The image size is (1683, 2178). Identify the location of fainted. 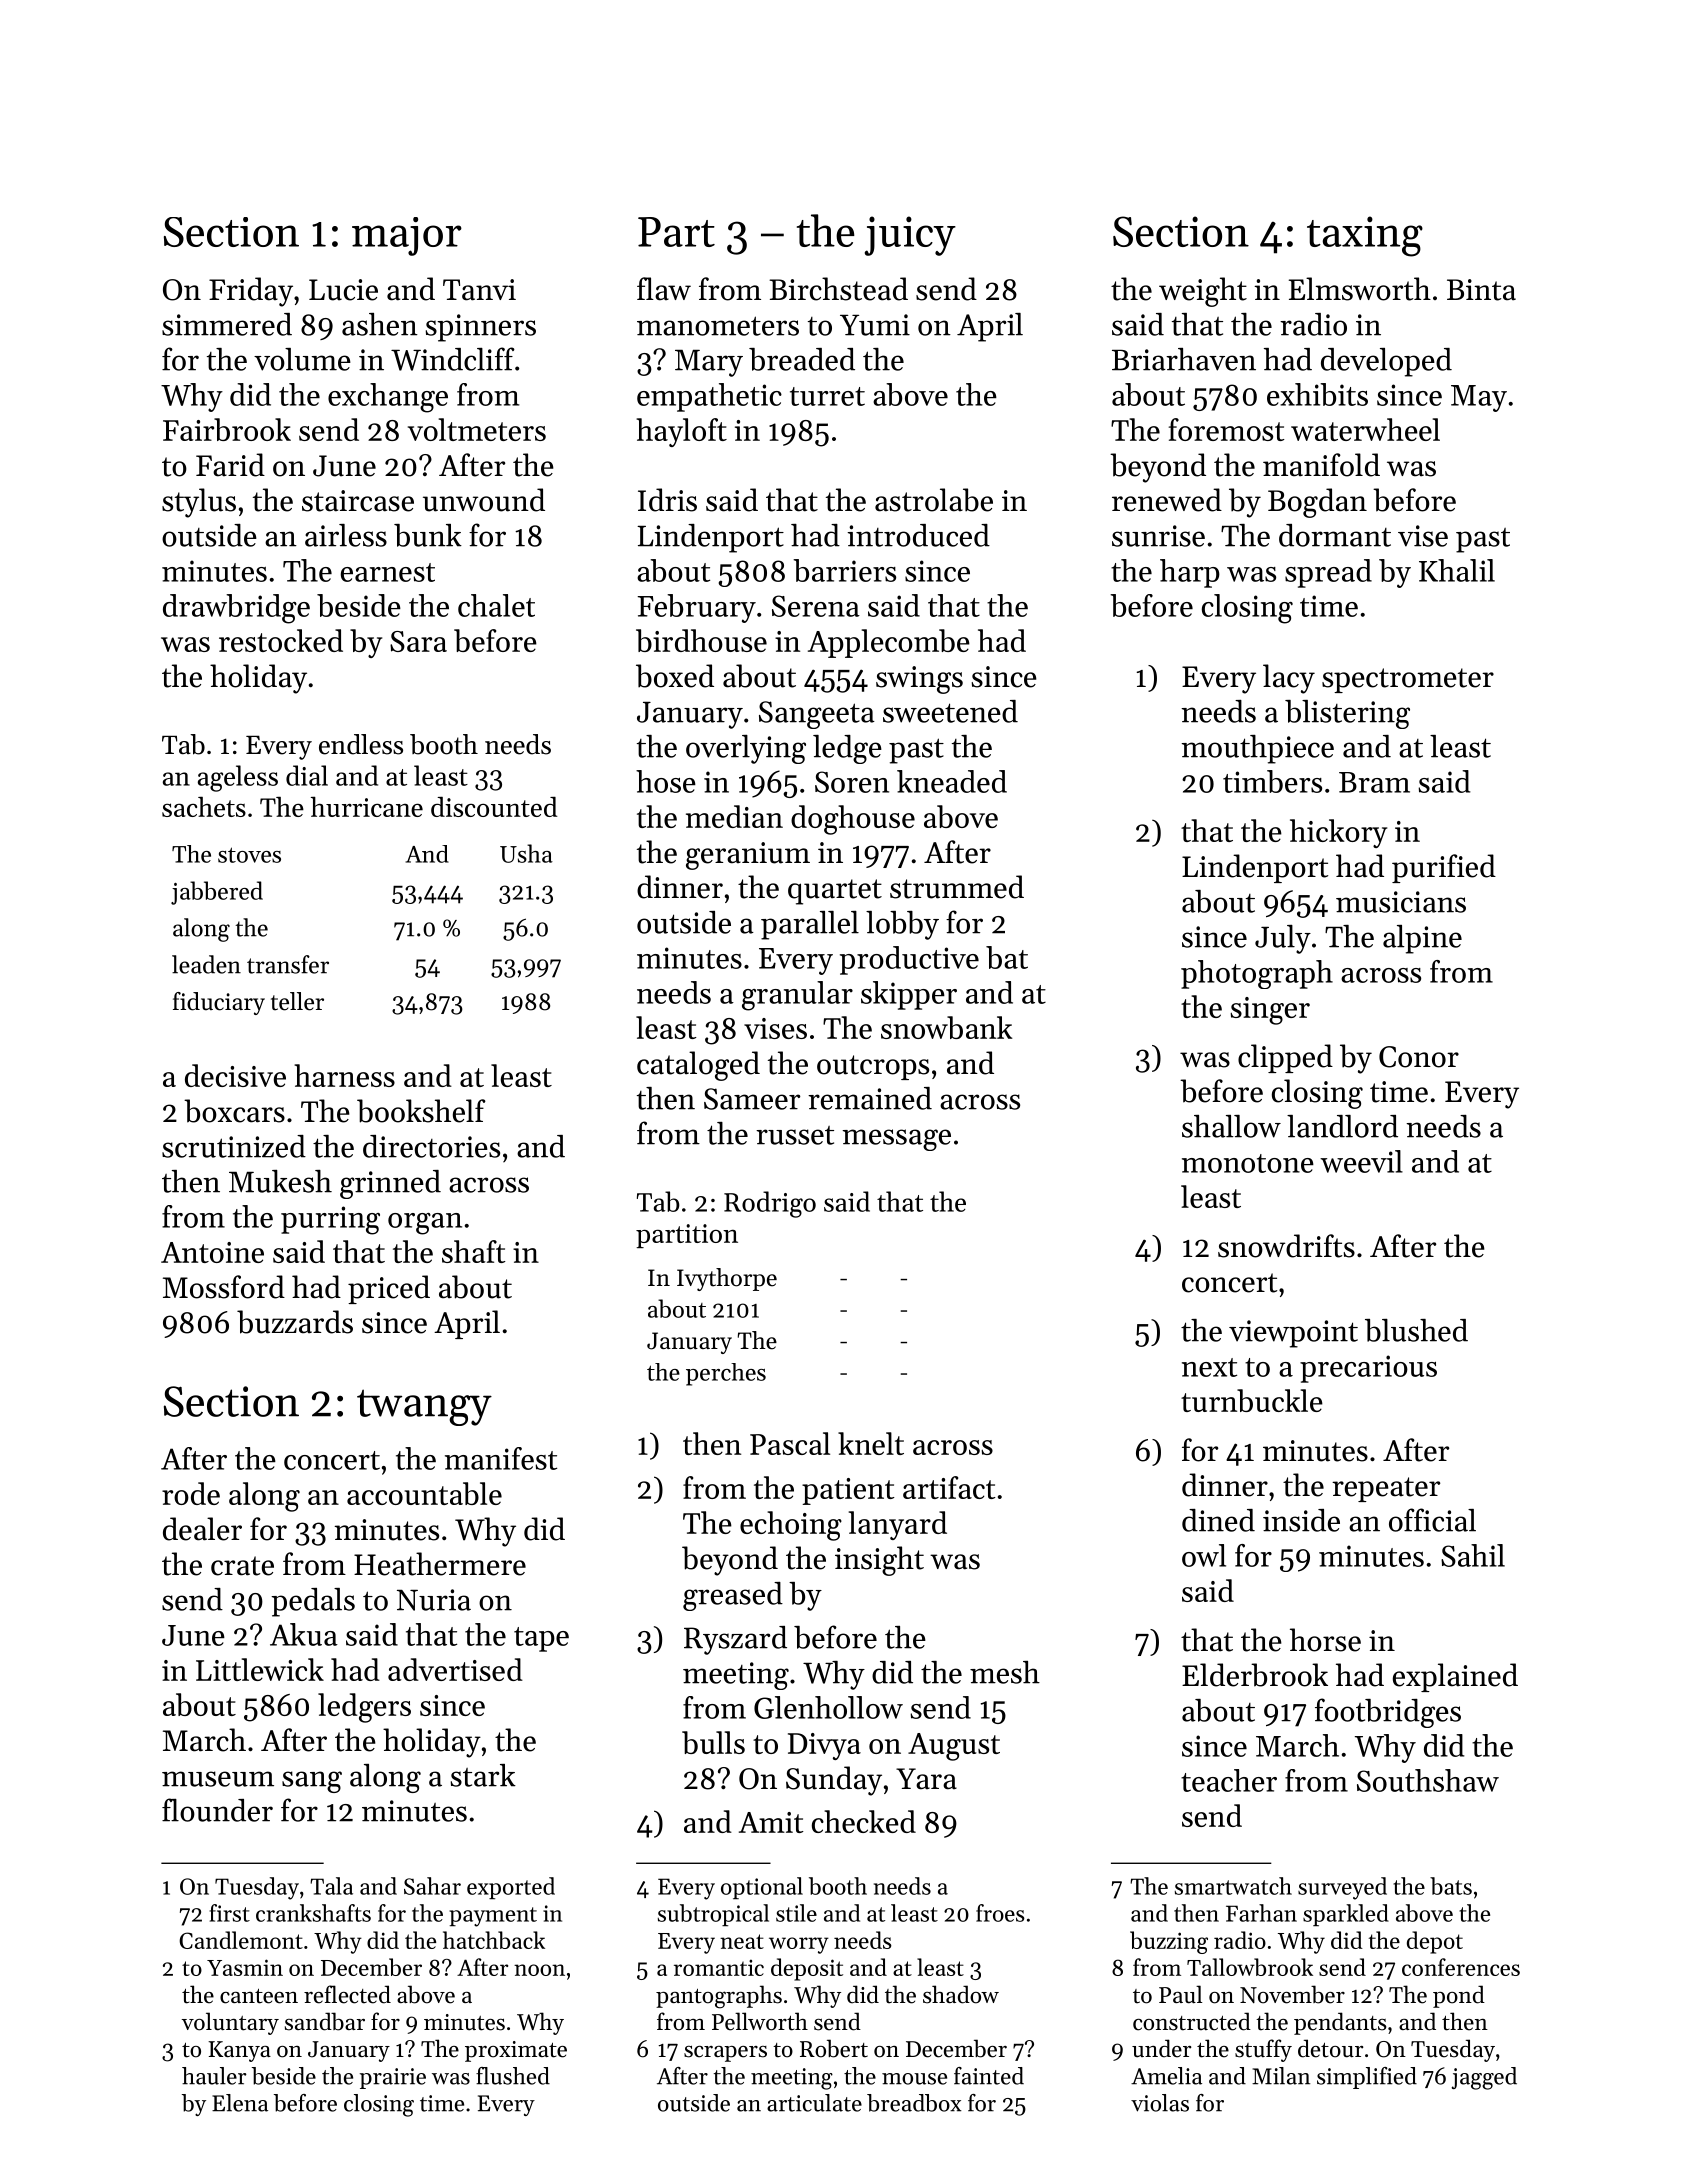
(989, 2076).
